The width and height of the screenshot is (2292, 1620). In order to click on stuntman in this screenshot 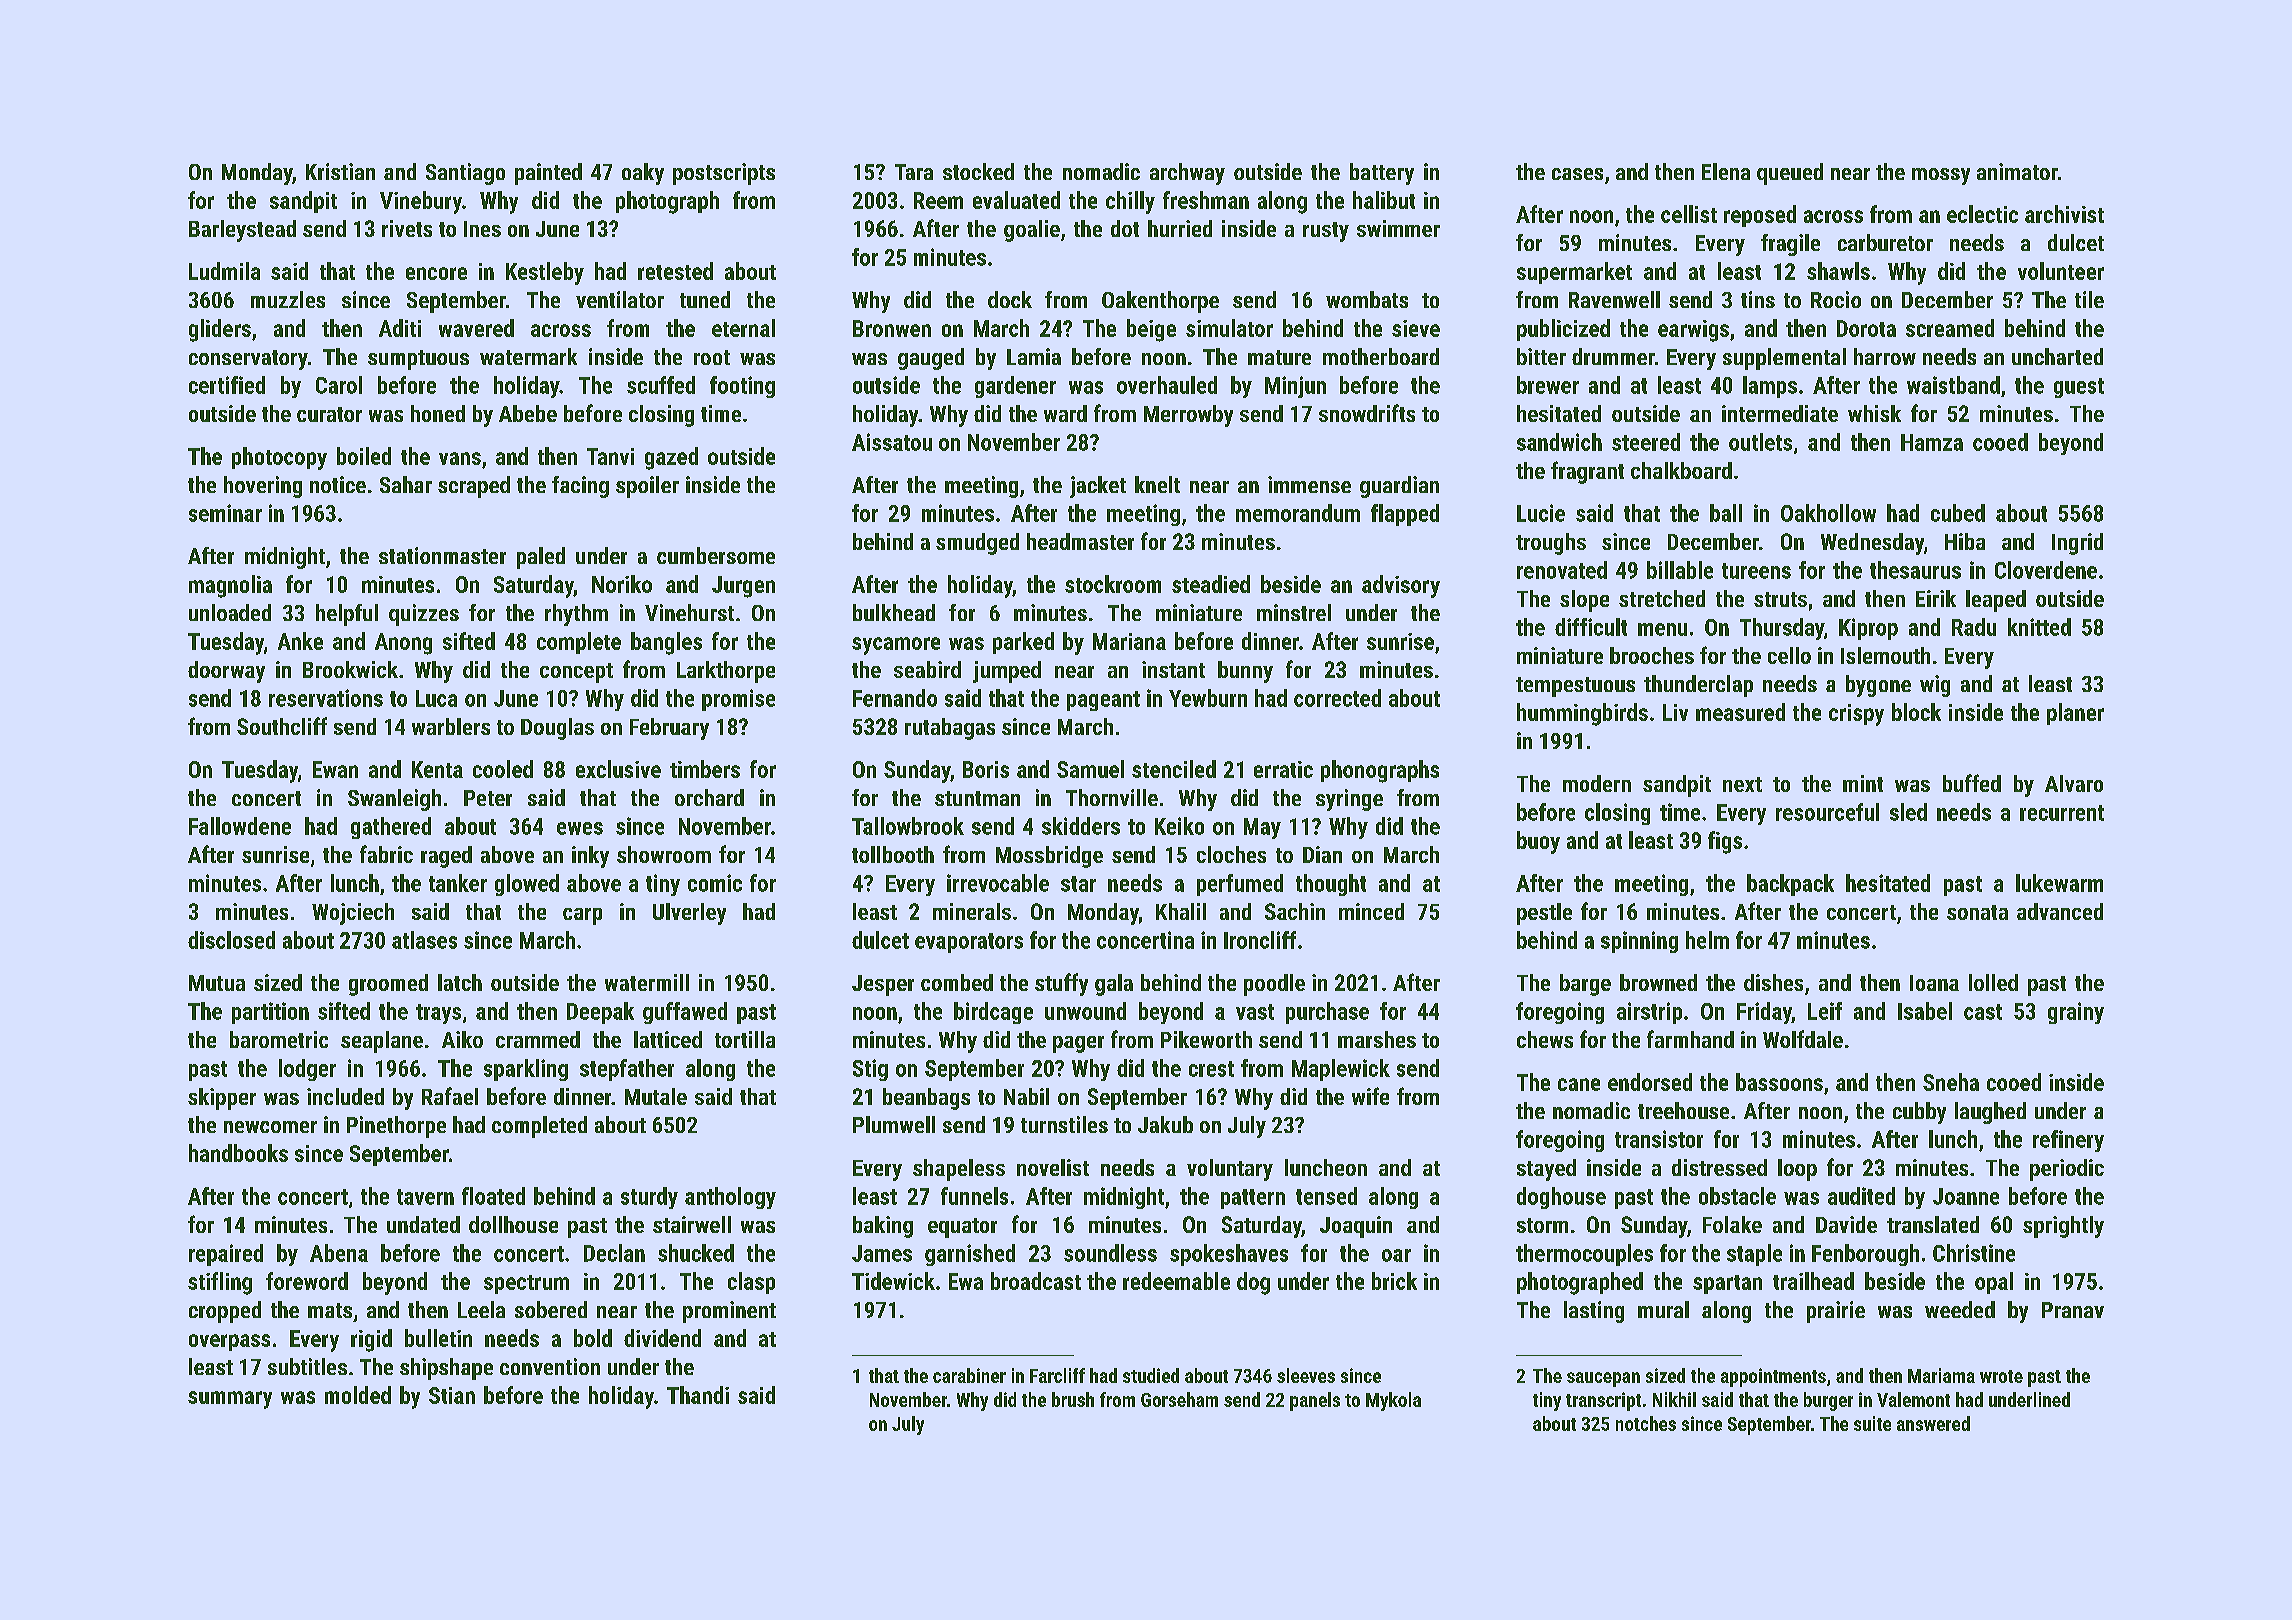, I will do `click(977, 798)`.
